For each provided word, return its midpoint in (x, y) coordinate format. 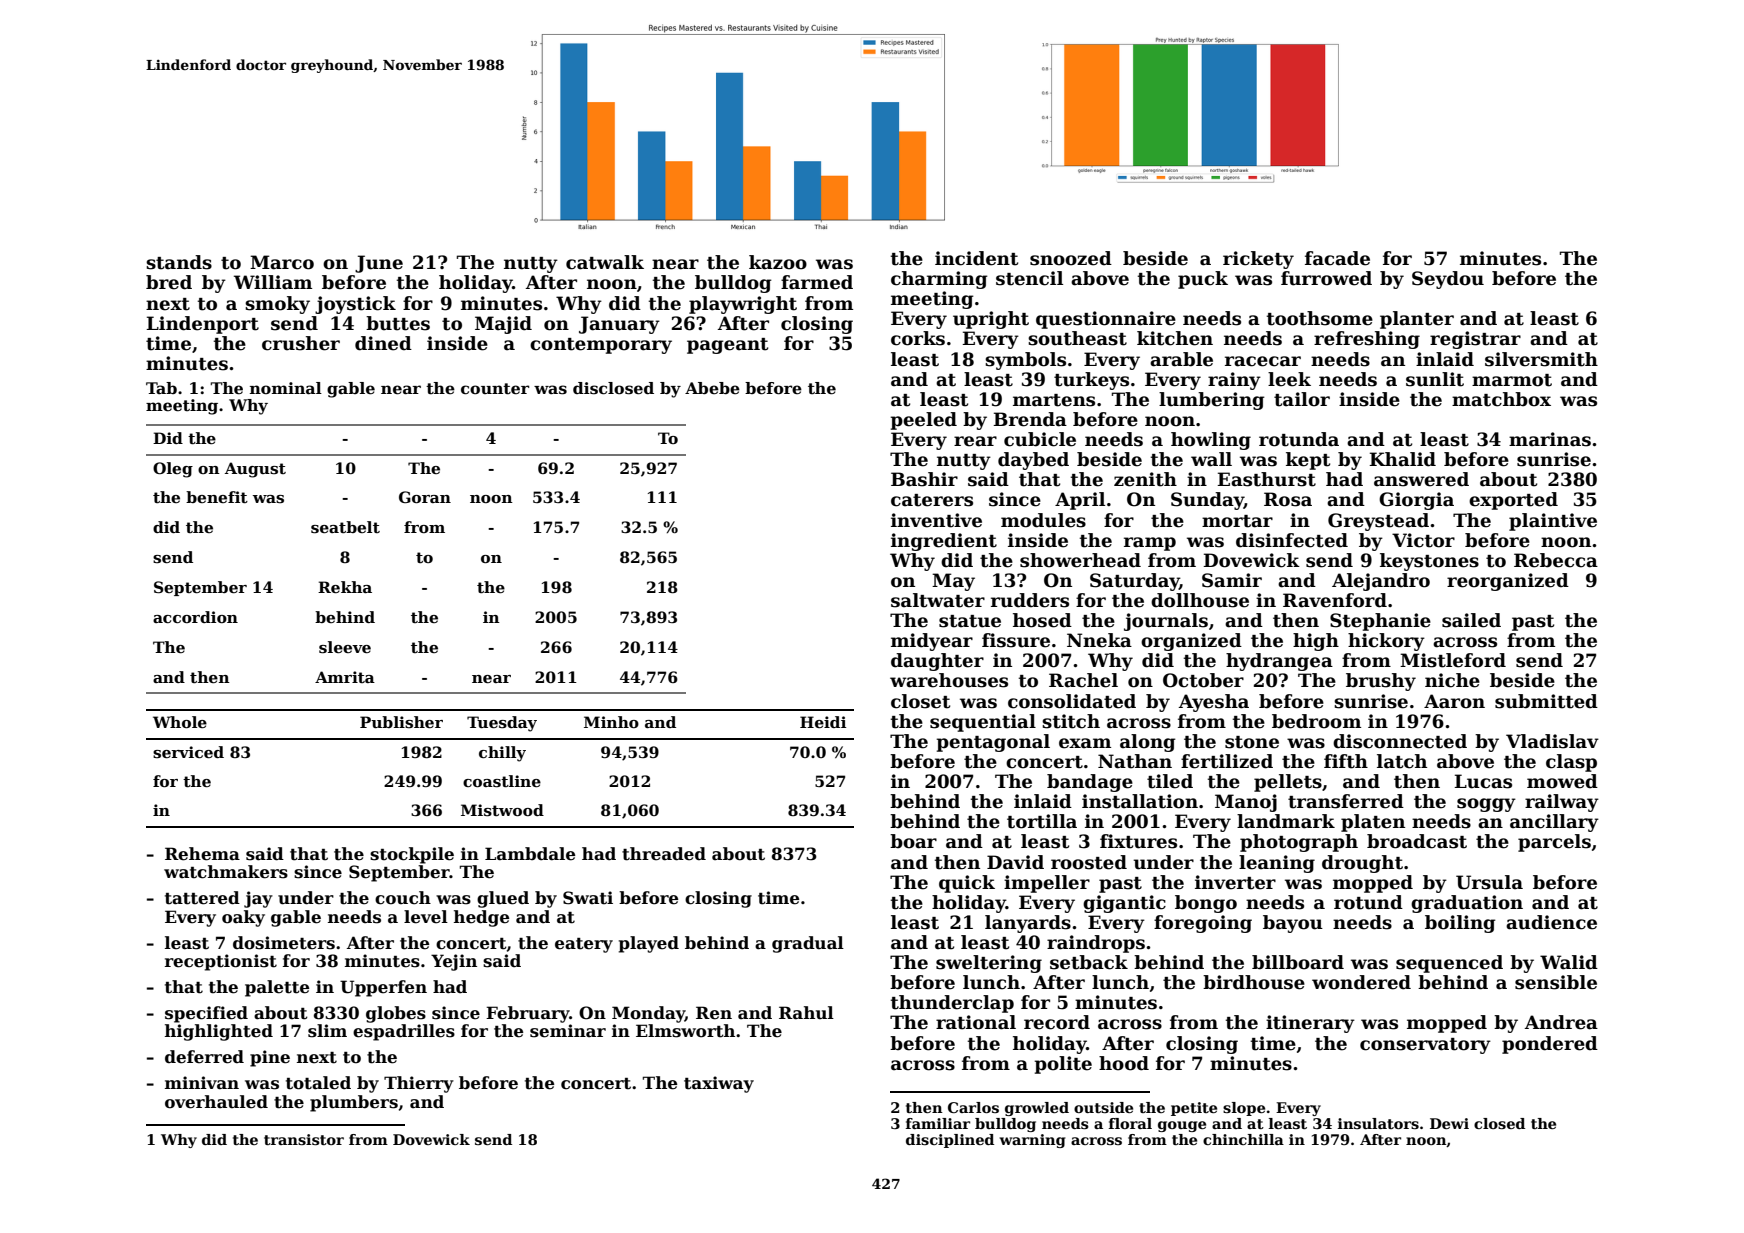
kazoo (778, 262)
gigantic (1124, 904)
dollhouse (1200, 600)
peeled (923, 421)
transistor (304, 1139)
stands (179, 262)
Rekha (345, 587)
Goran (425, 497)
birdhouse (1254, 982)
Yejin (454, 962)
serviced (188, 752)
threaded (664, 854)
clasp (1571, 763)
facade (1337, 258)
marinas (1550, 439)
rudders (1030, 600)
